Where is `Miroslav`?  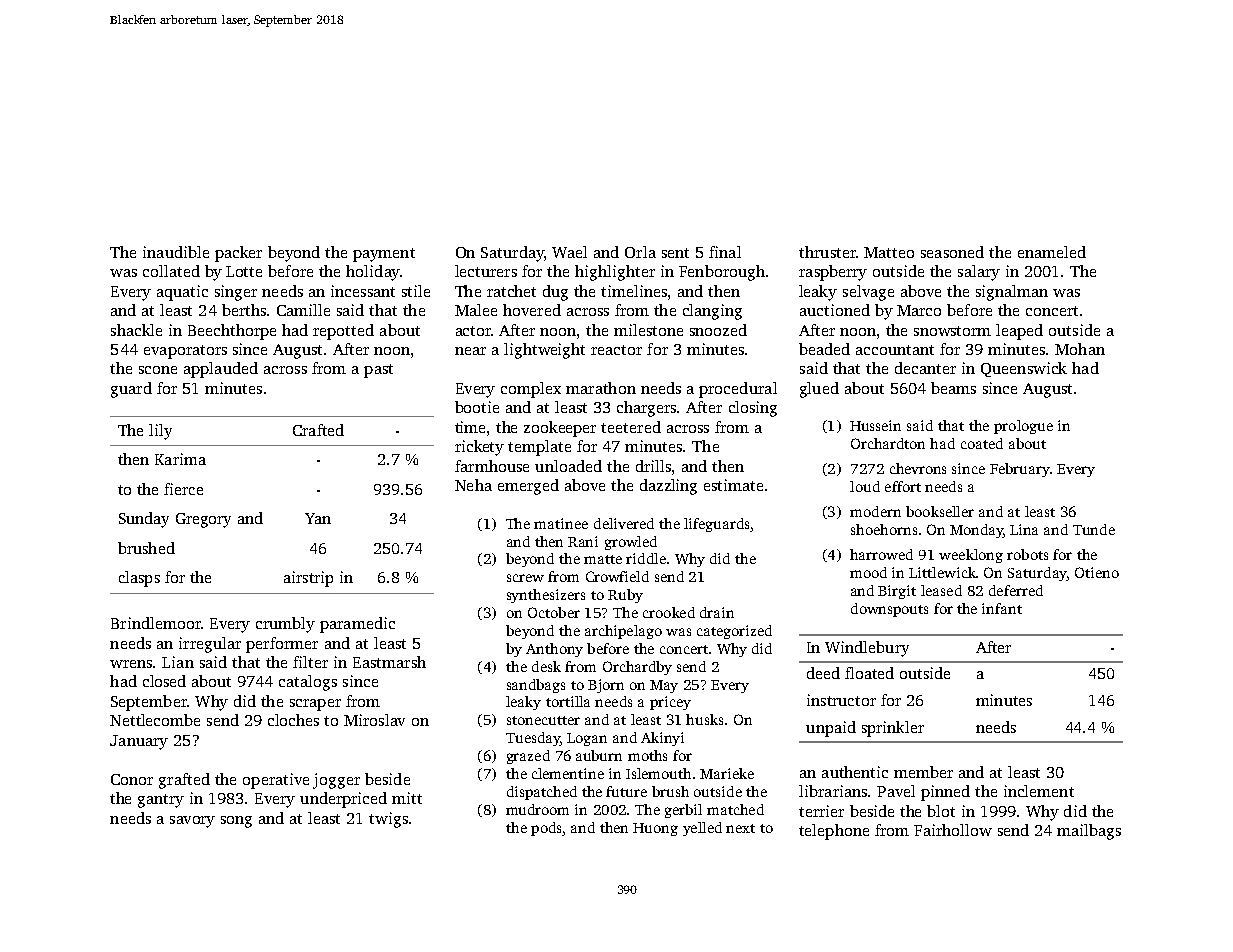 Miroslav is located at coordinates (374, 720).
